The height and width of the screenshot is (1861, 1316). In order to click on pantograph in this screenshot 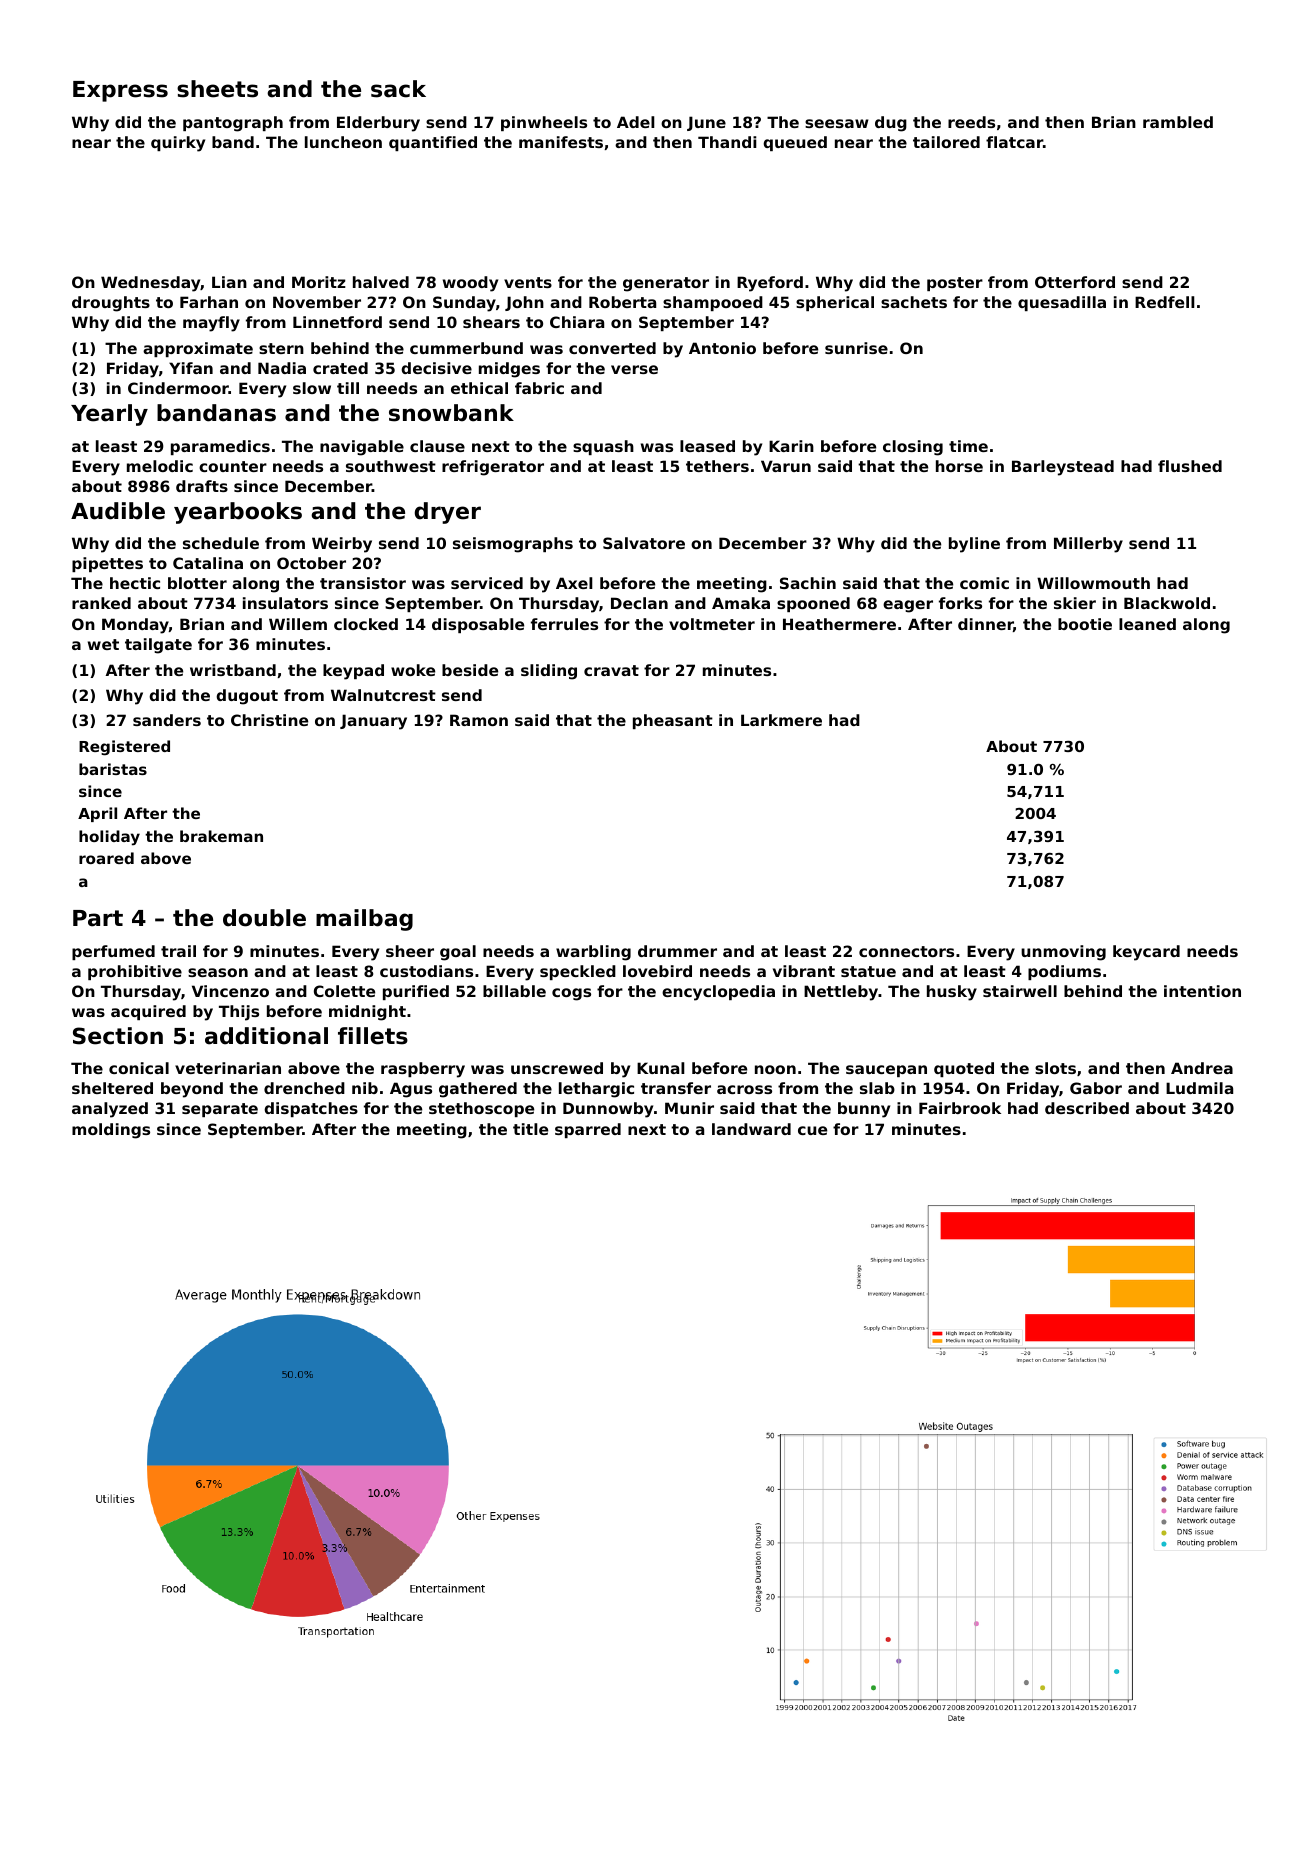, I will do `click(233, 124)`.
